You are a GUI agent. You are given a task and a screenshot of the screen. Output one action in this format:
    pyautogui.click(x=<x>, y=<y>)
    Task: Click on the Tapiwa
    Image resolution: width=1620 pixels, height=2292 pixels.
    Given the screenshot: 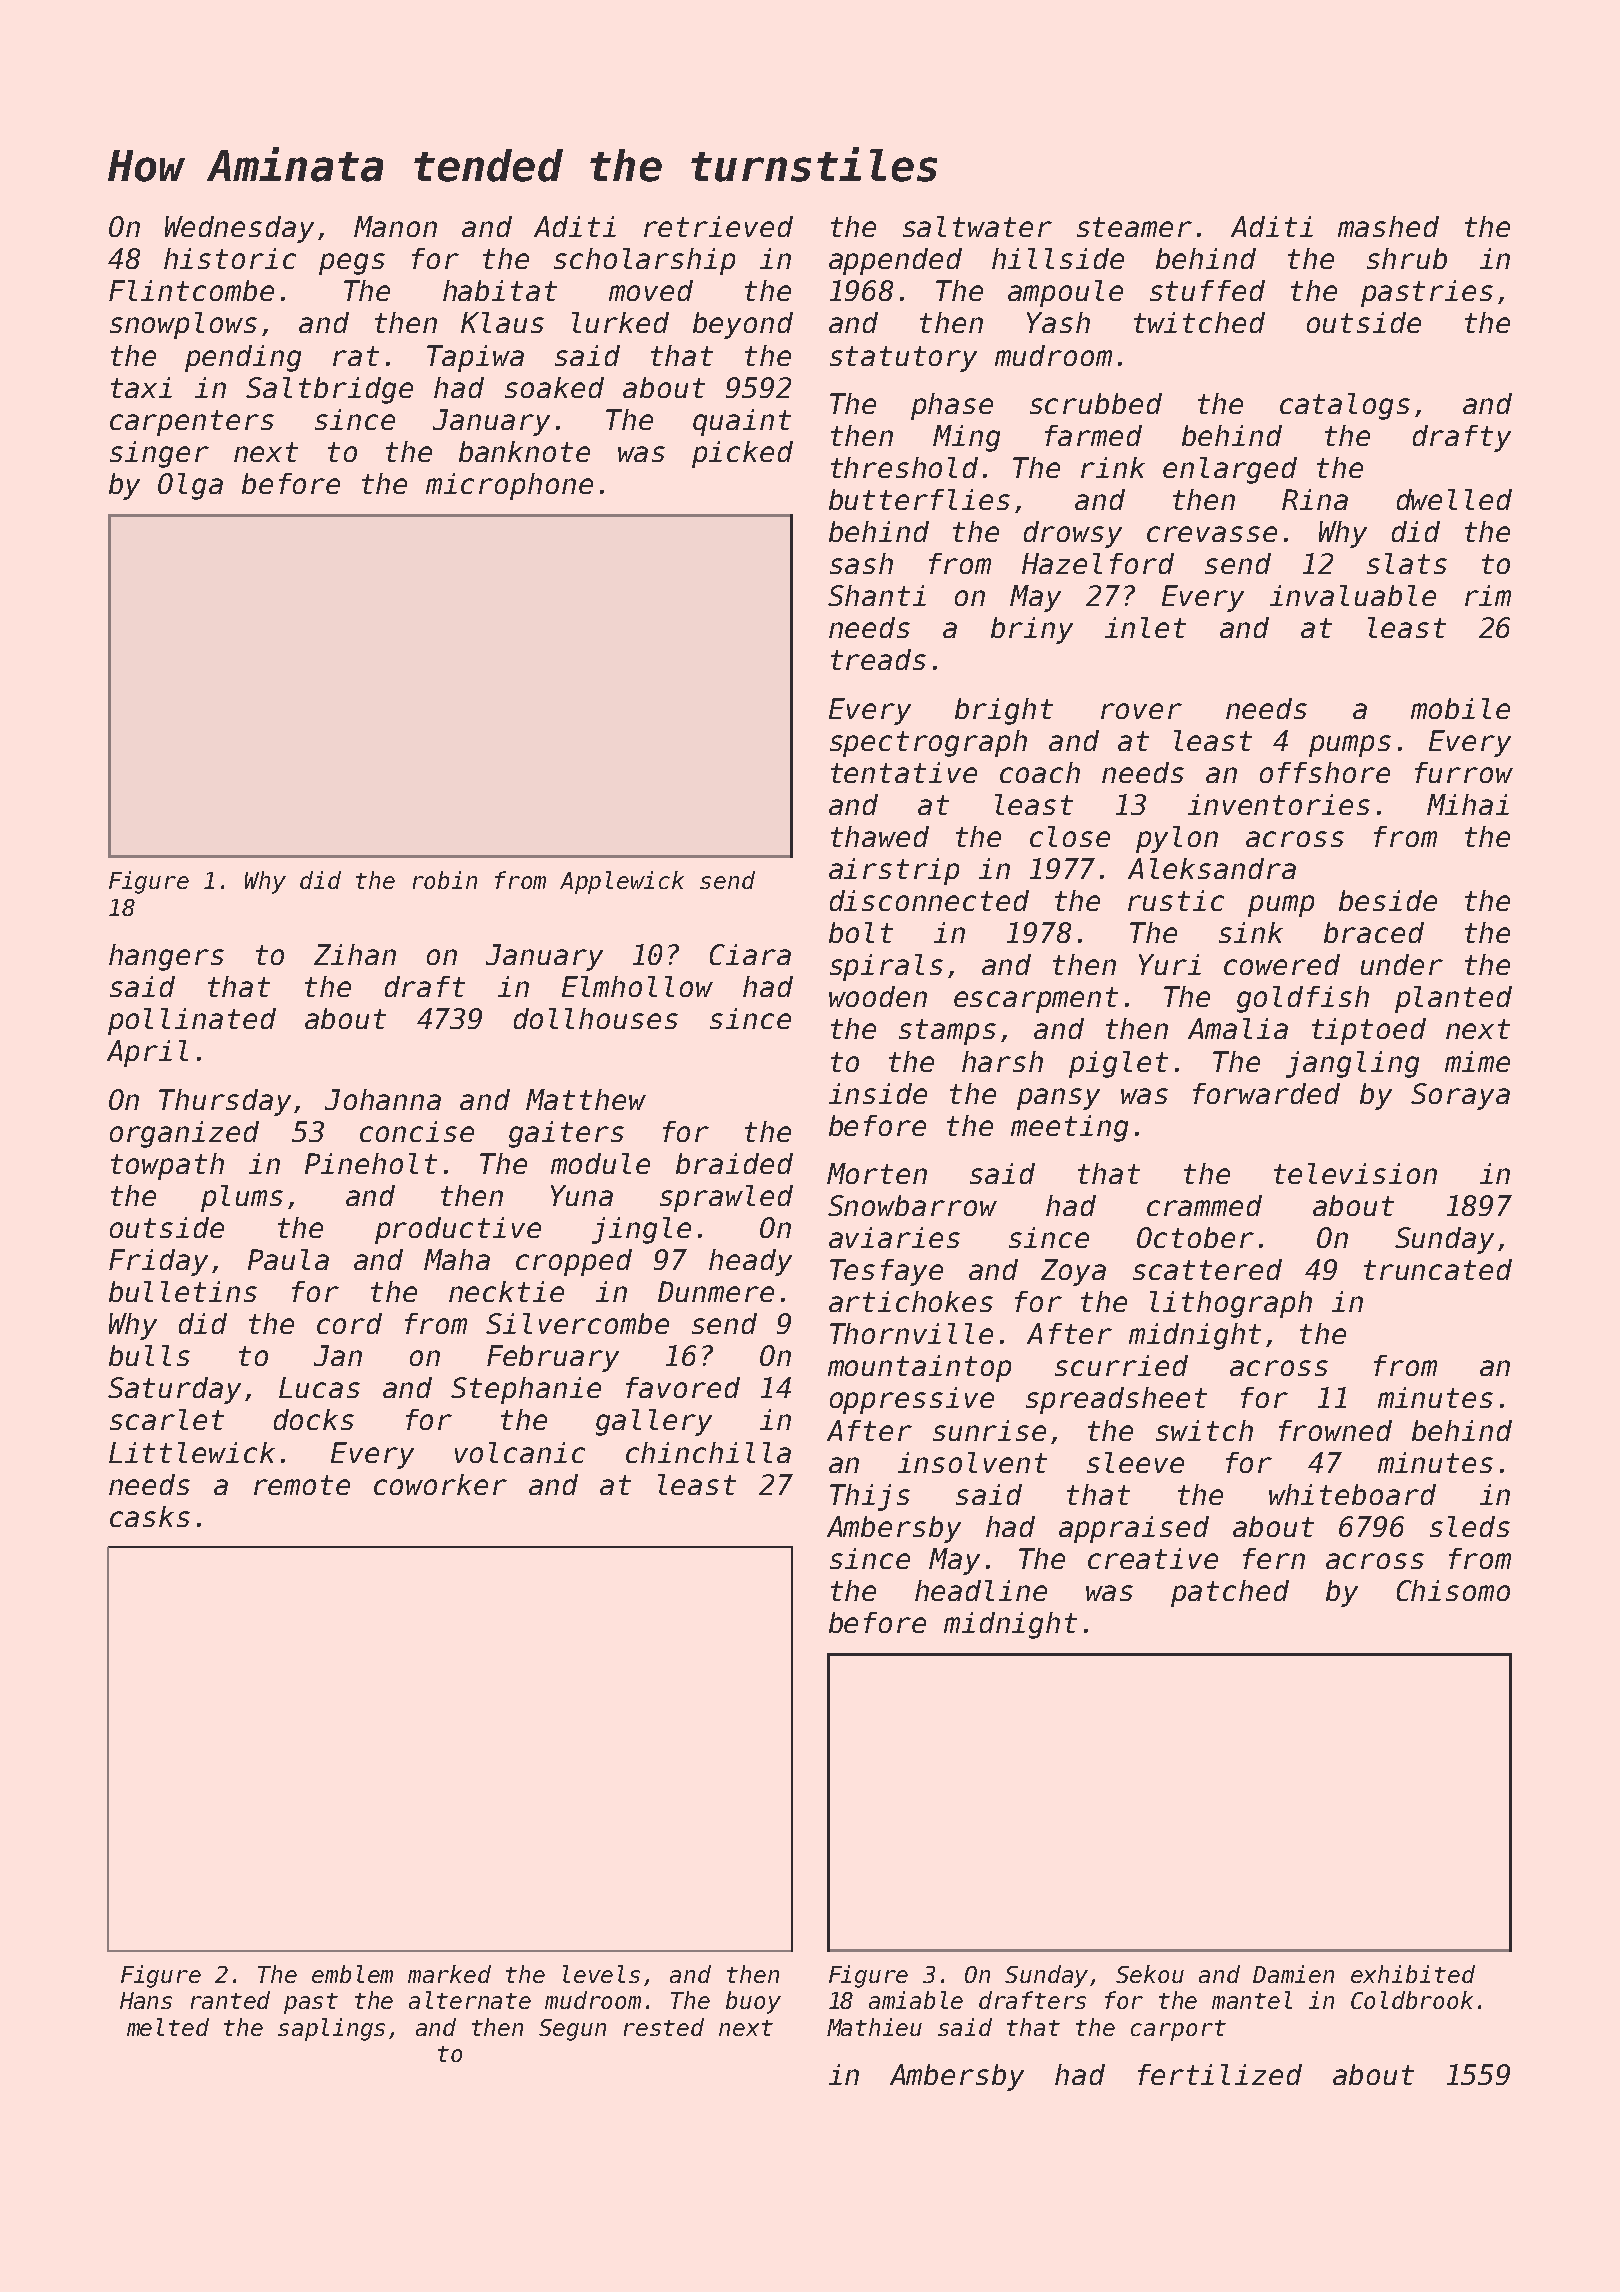 What is the action you would take?
    pyautogui.click(x=475, y=358)
